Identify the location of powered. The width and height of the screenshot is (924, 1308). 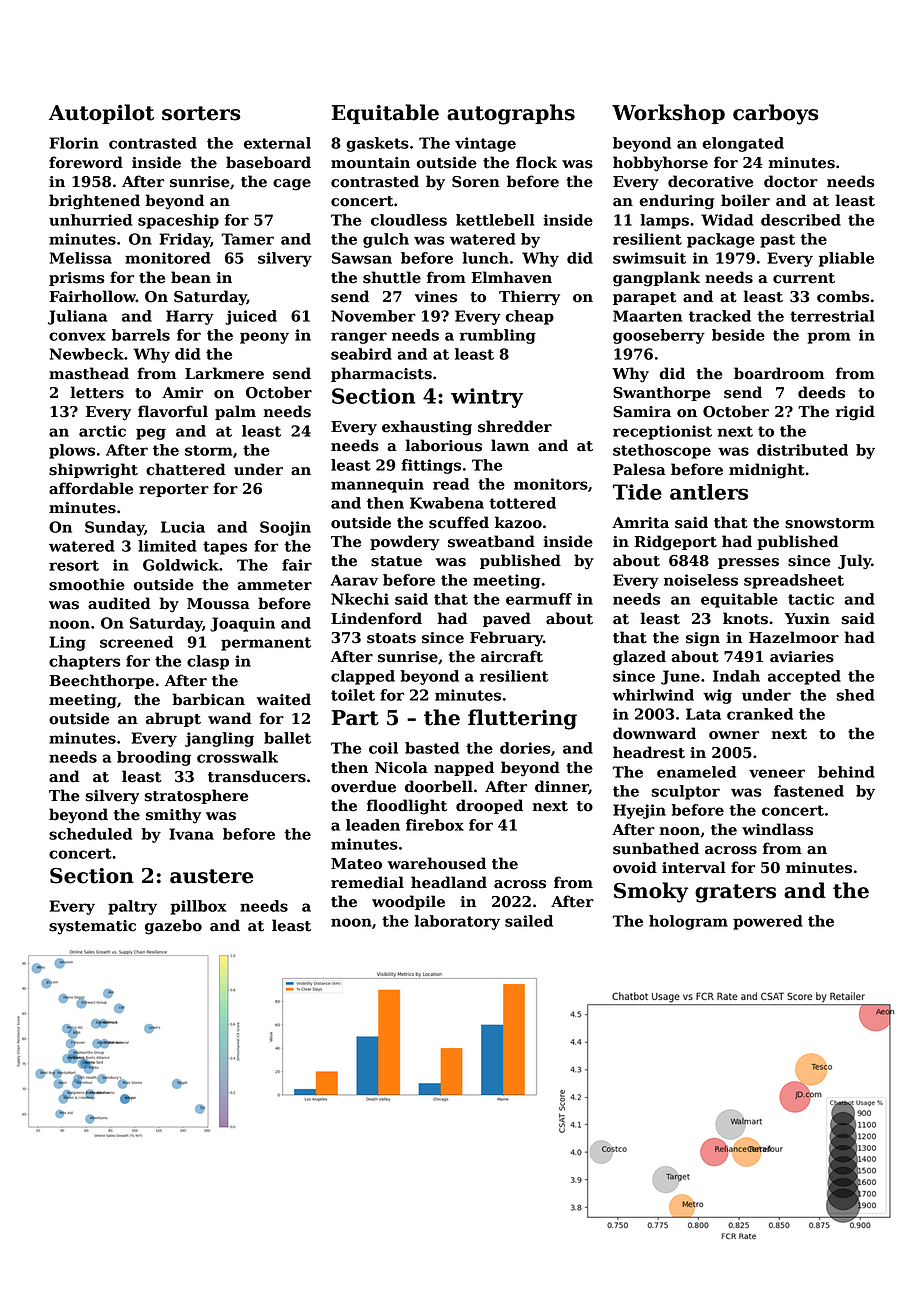
(768, 922).
